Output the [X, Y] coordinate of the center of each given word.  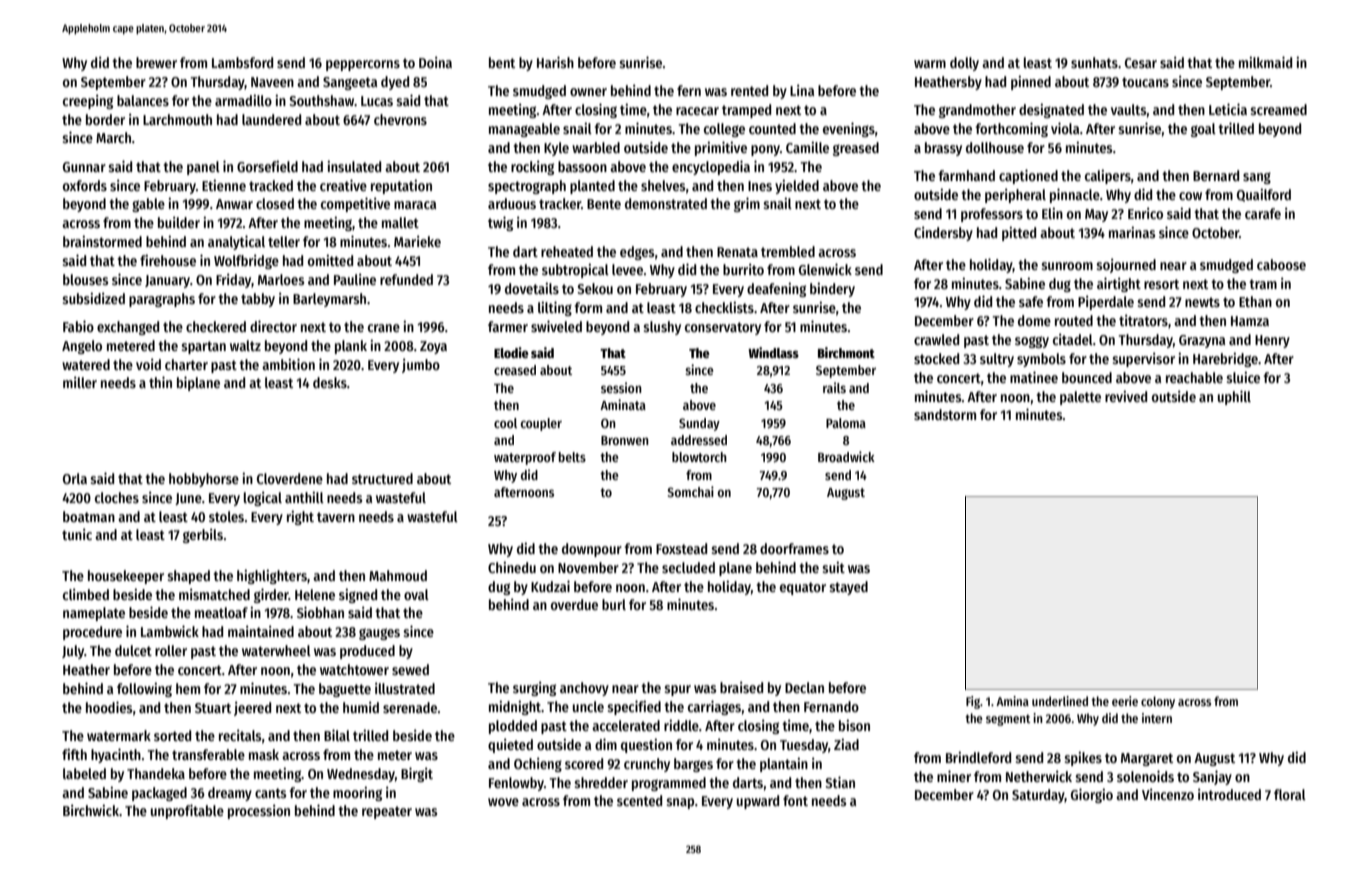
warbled [596, 147]
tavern [336, 517]
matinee [1034, 377]
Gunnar [84, 167]
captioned [1028, 176]
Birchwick [91, 810]
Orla [75, 478]
